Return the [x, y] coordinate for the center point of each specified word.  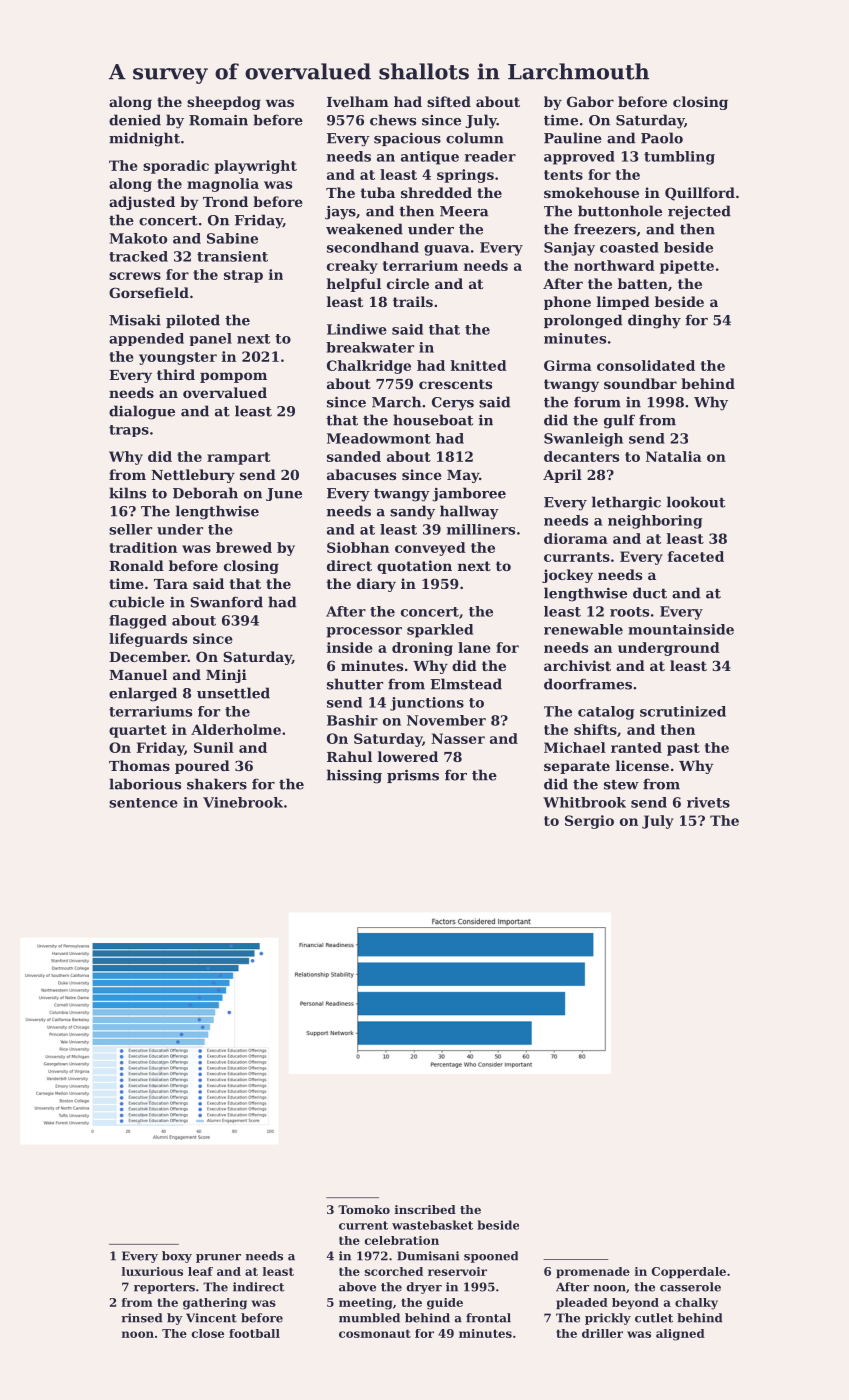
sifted [449, 101]
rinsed [141, 1318]
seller [130, 529]
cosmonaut [375, 1333]
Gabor [590, 101]
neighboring [655, 522]
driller [602, 1333]
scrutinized [683, 711]
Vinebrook [243, 802]
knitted [479, 365]
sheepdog [224, 103]
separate [577, 767]
